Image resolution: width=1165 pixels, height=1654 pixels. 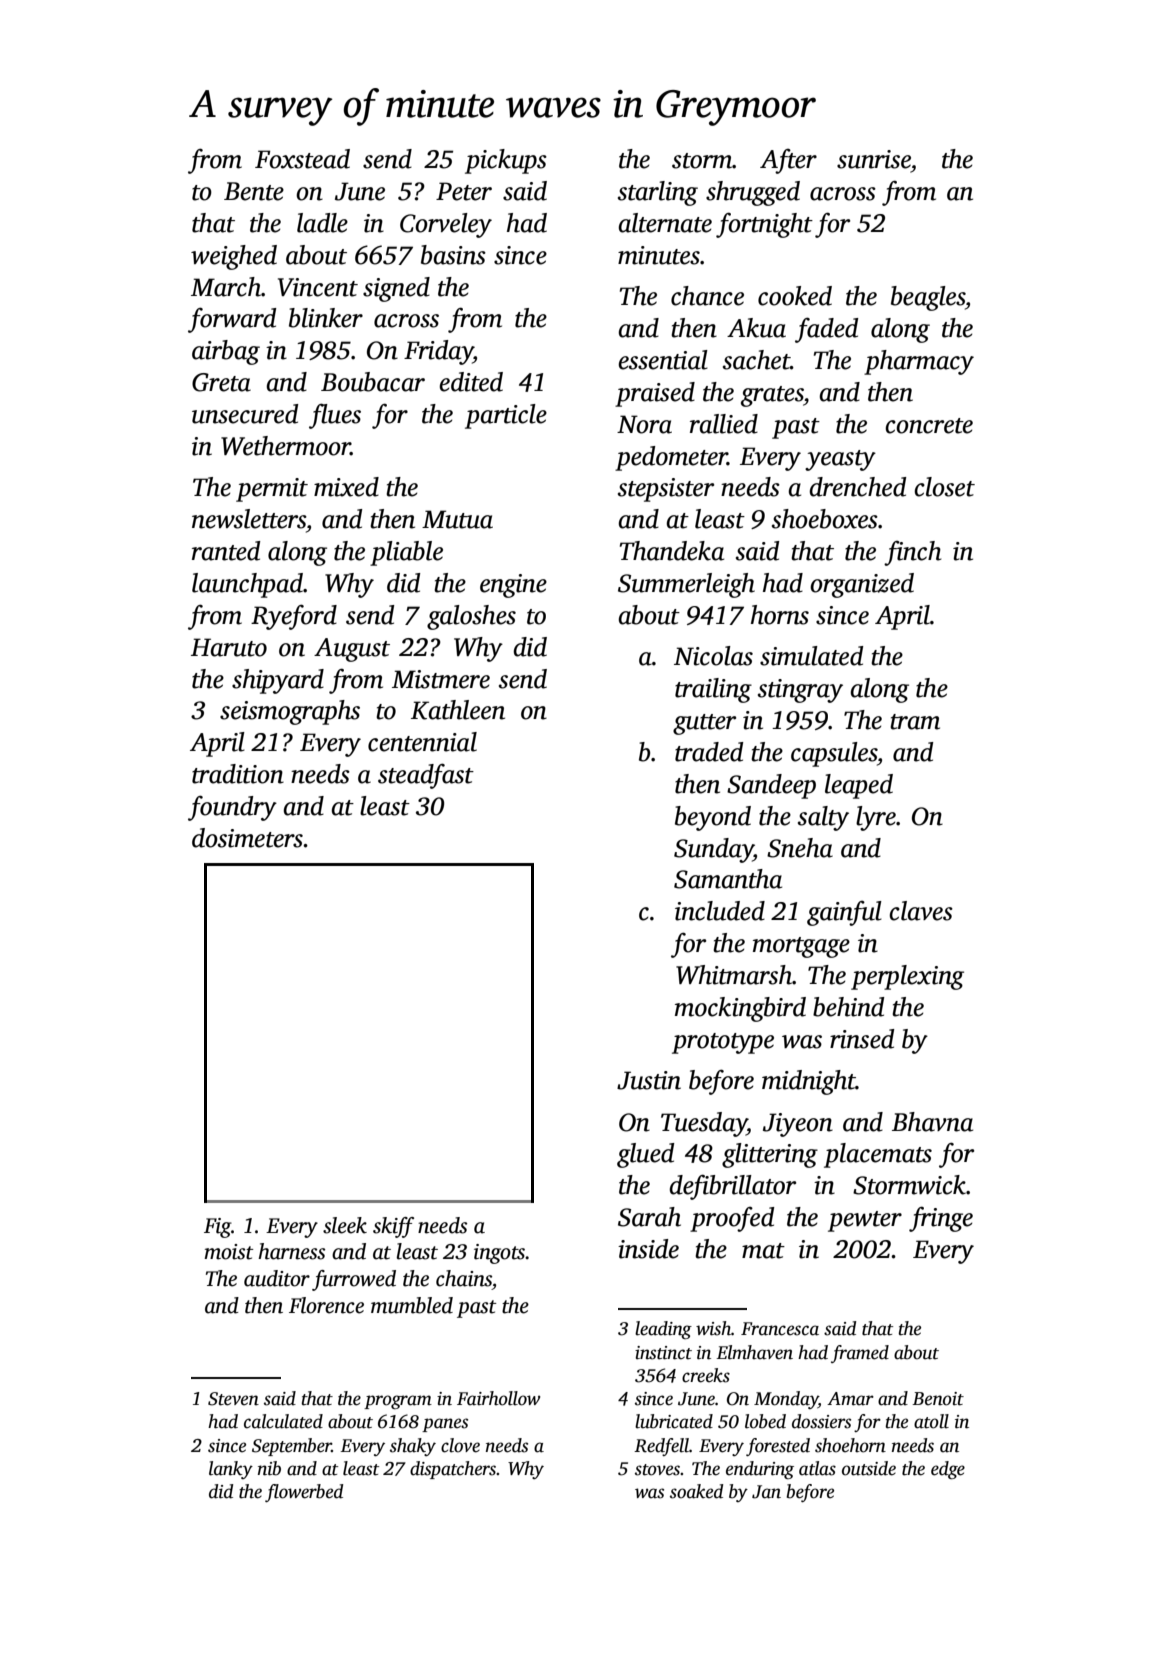 I want to click on shipyard, so click(x=278, y=681).
